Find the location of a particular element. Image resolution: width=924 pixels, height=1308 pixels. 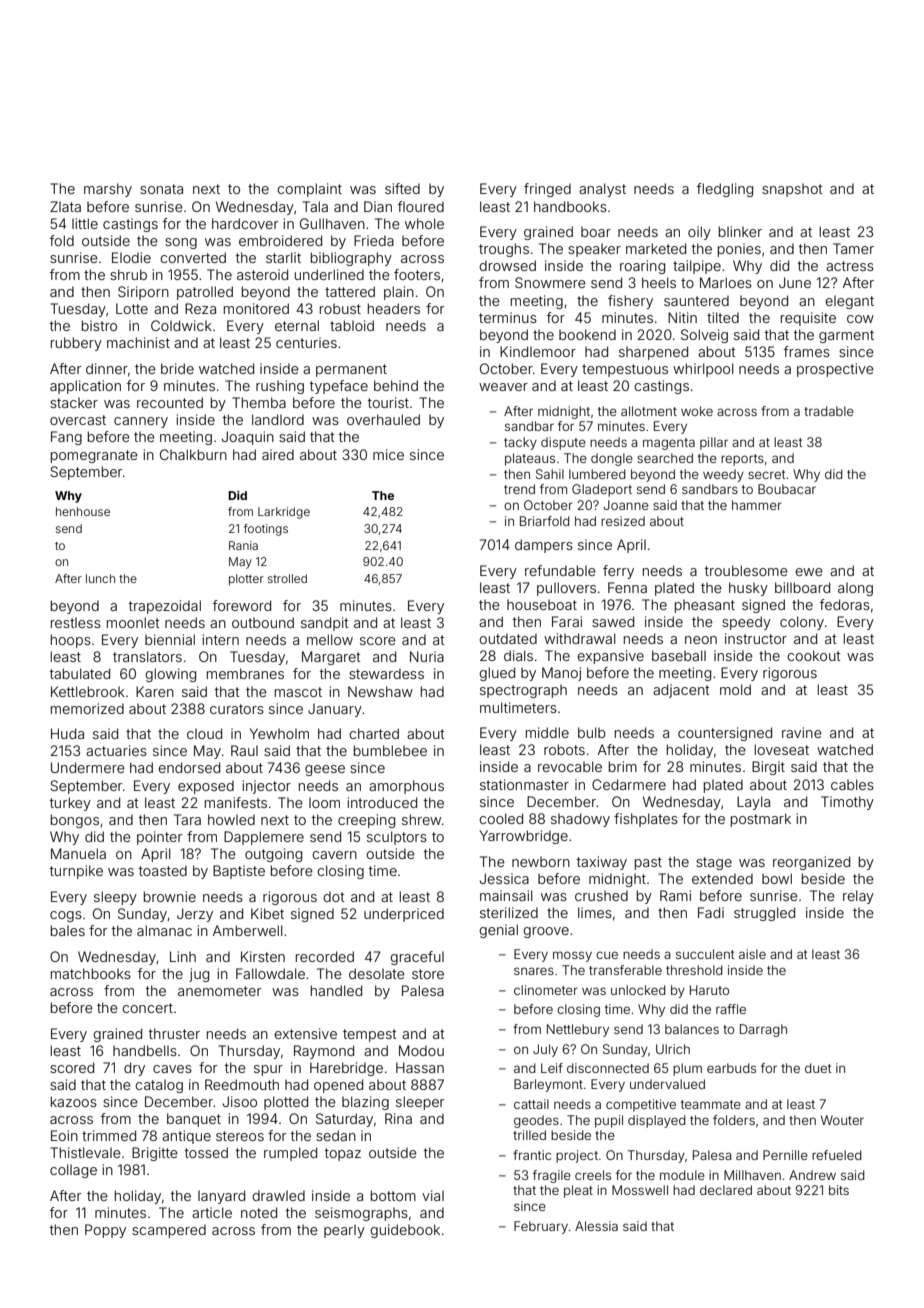

fedoras is located at coordinates (845, 604).
